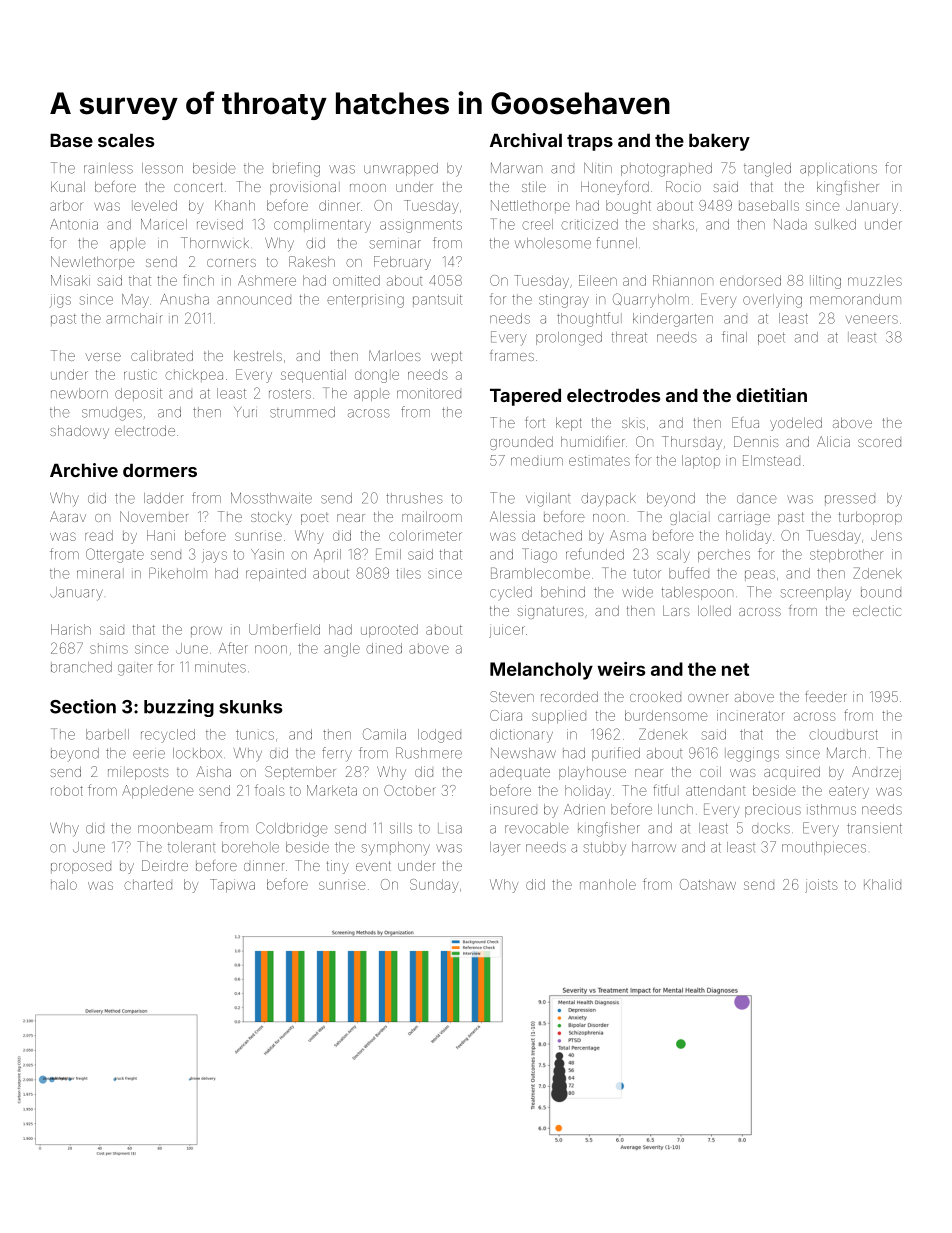 This screenshot has height=1233, width=952. I want to click on borehole, so click(250, 847).
